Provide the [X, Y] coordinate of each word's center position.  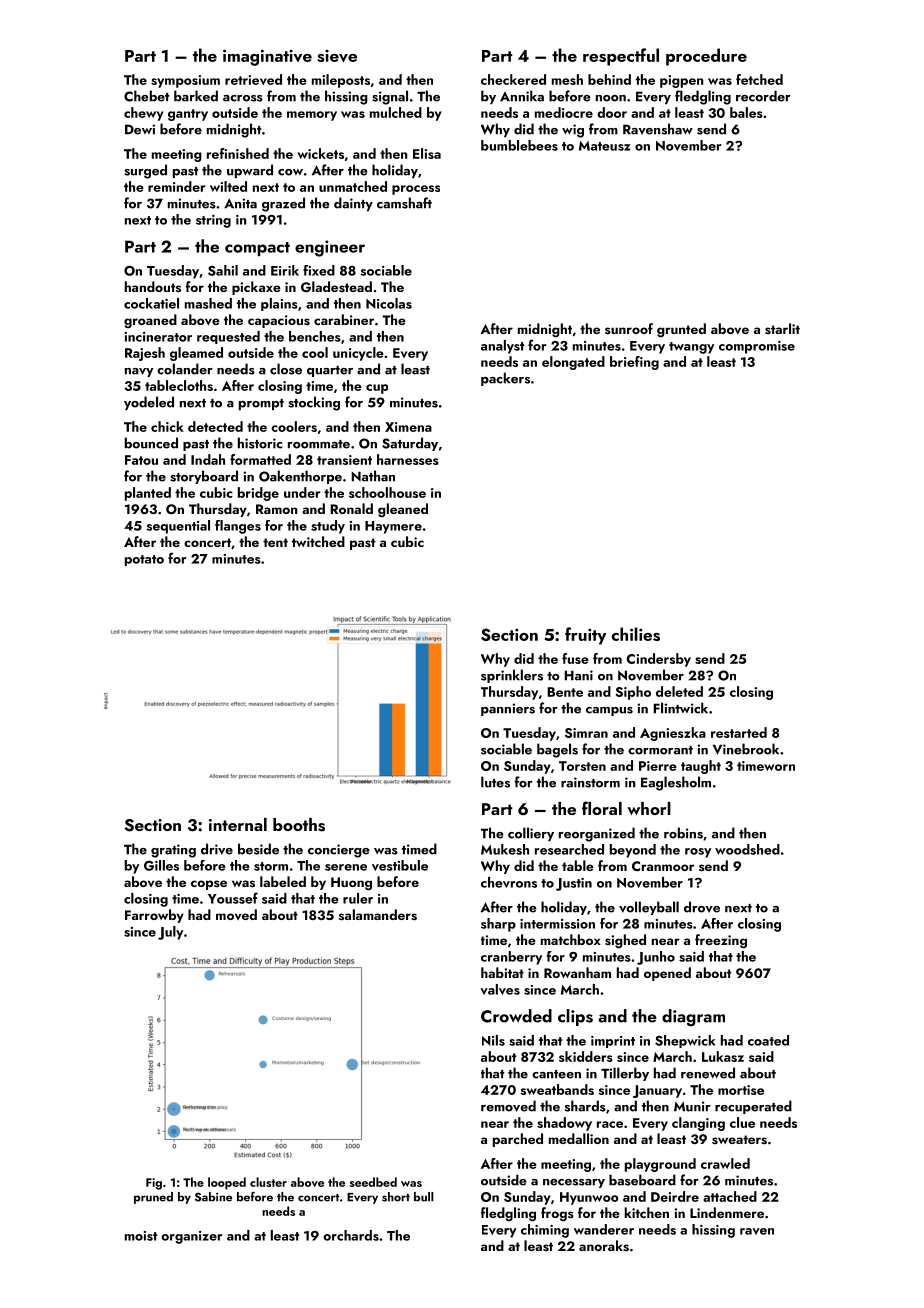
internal [238, 824]
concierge [339, 851]
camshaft [404, 203]
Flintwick [680, 708]
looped [227, 1183]
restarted [739, 732]
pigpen [682, 81]
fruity [585, 636]
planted [148, 494]
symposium [185, 81]
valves [500, 989]
